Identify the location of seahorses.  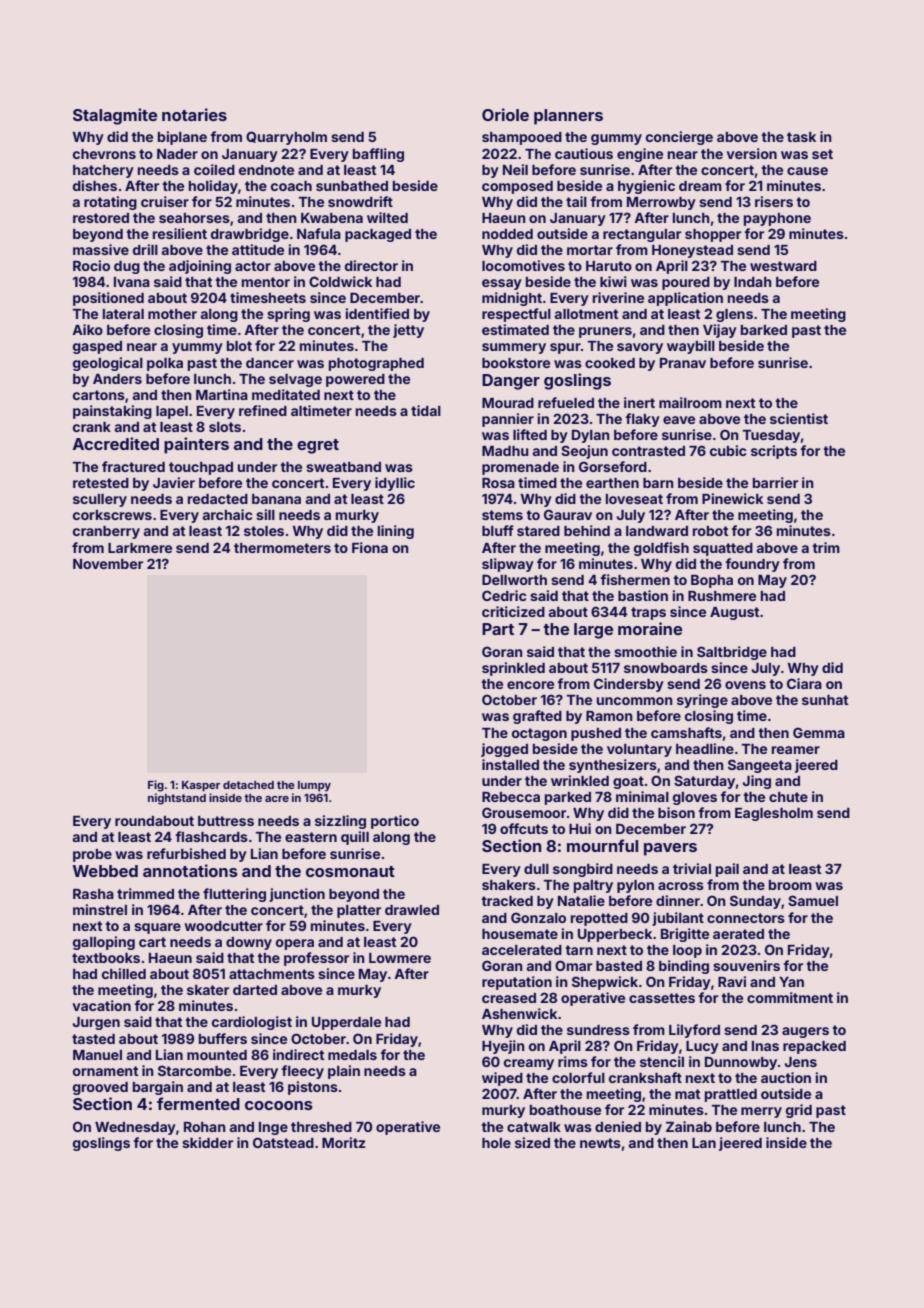
(194, 218).
